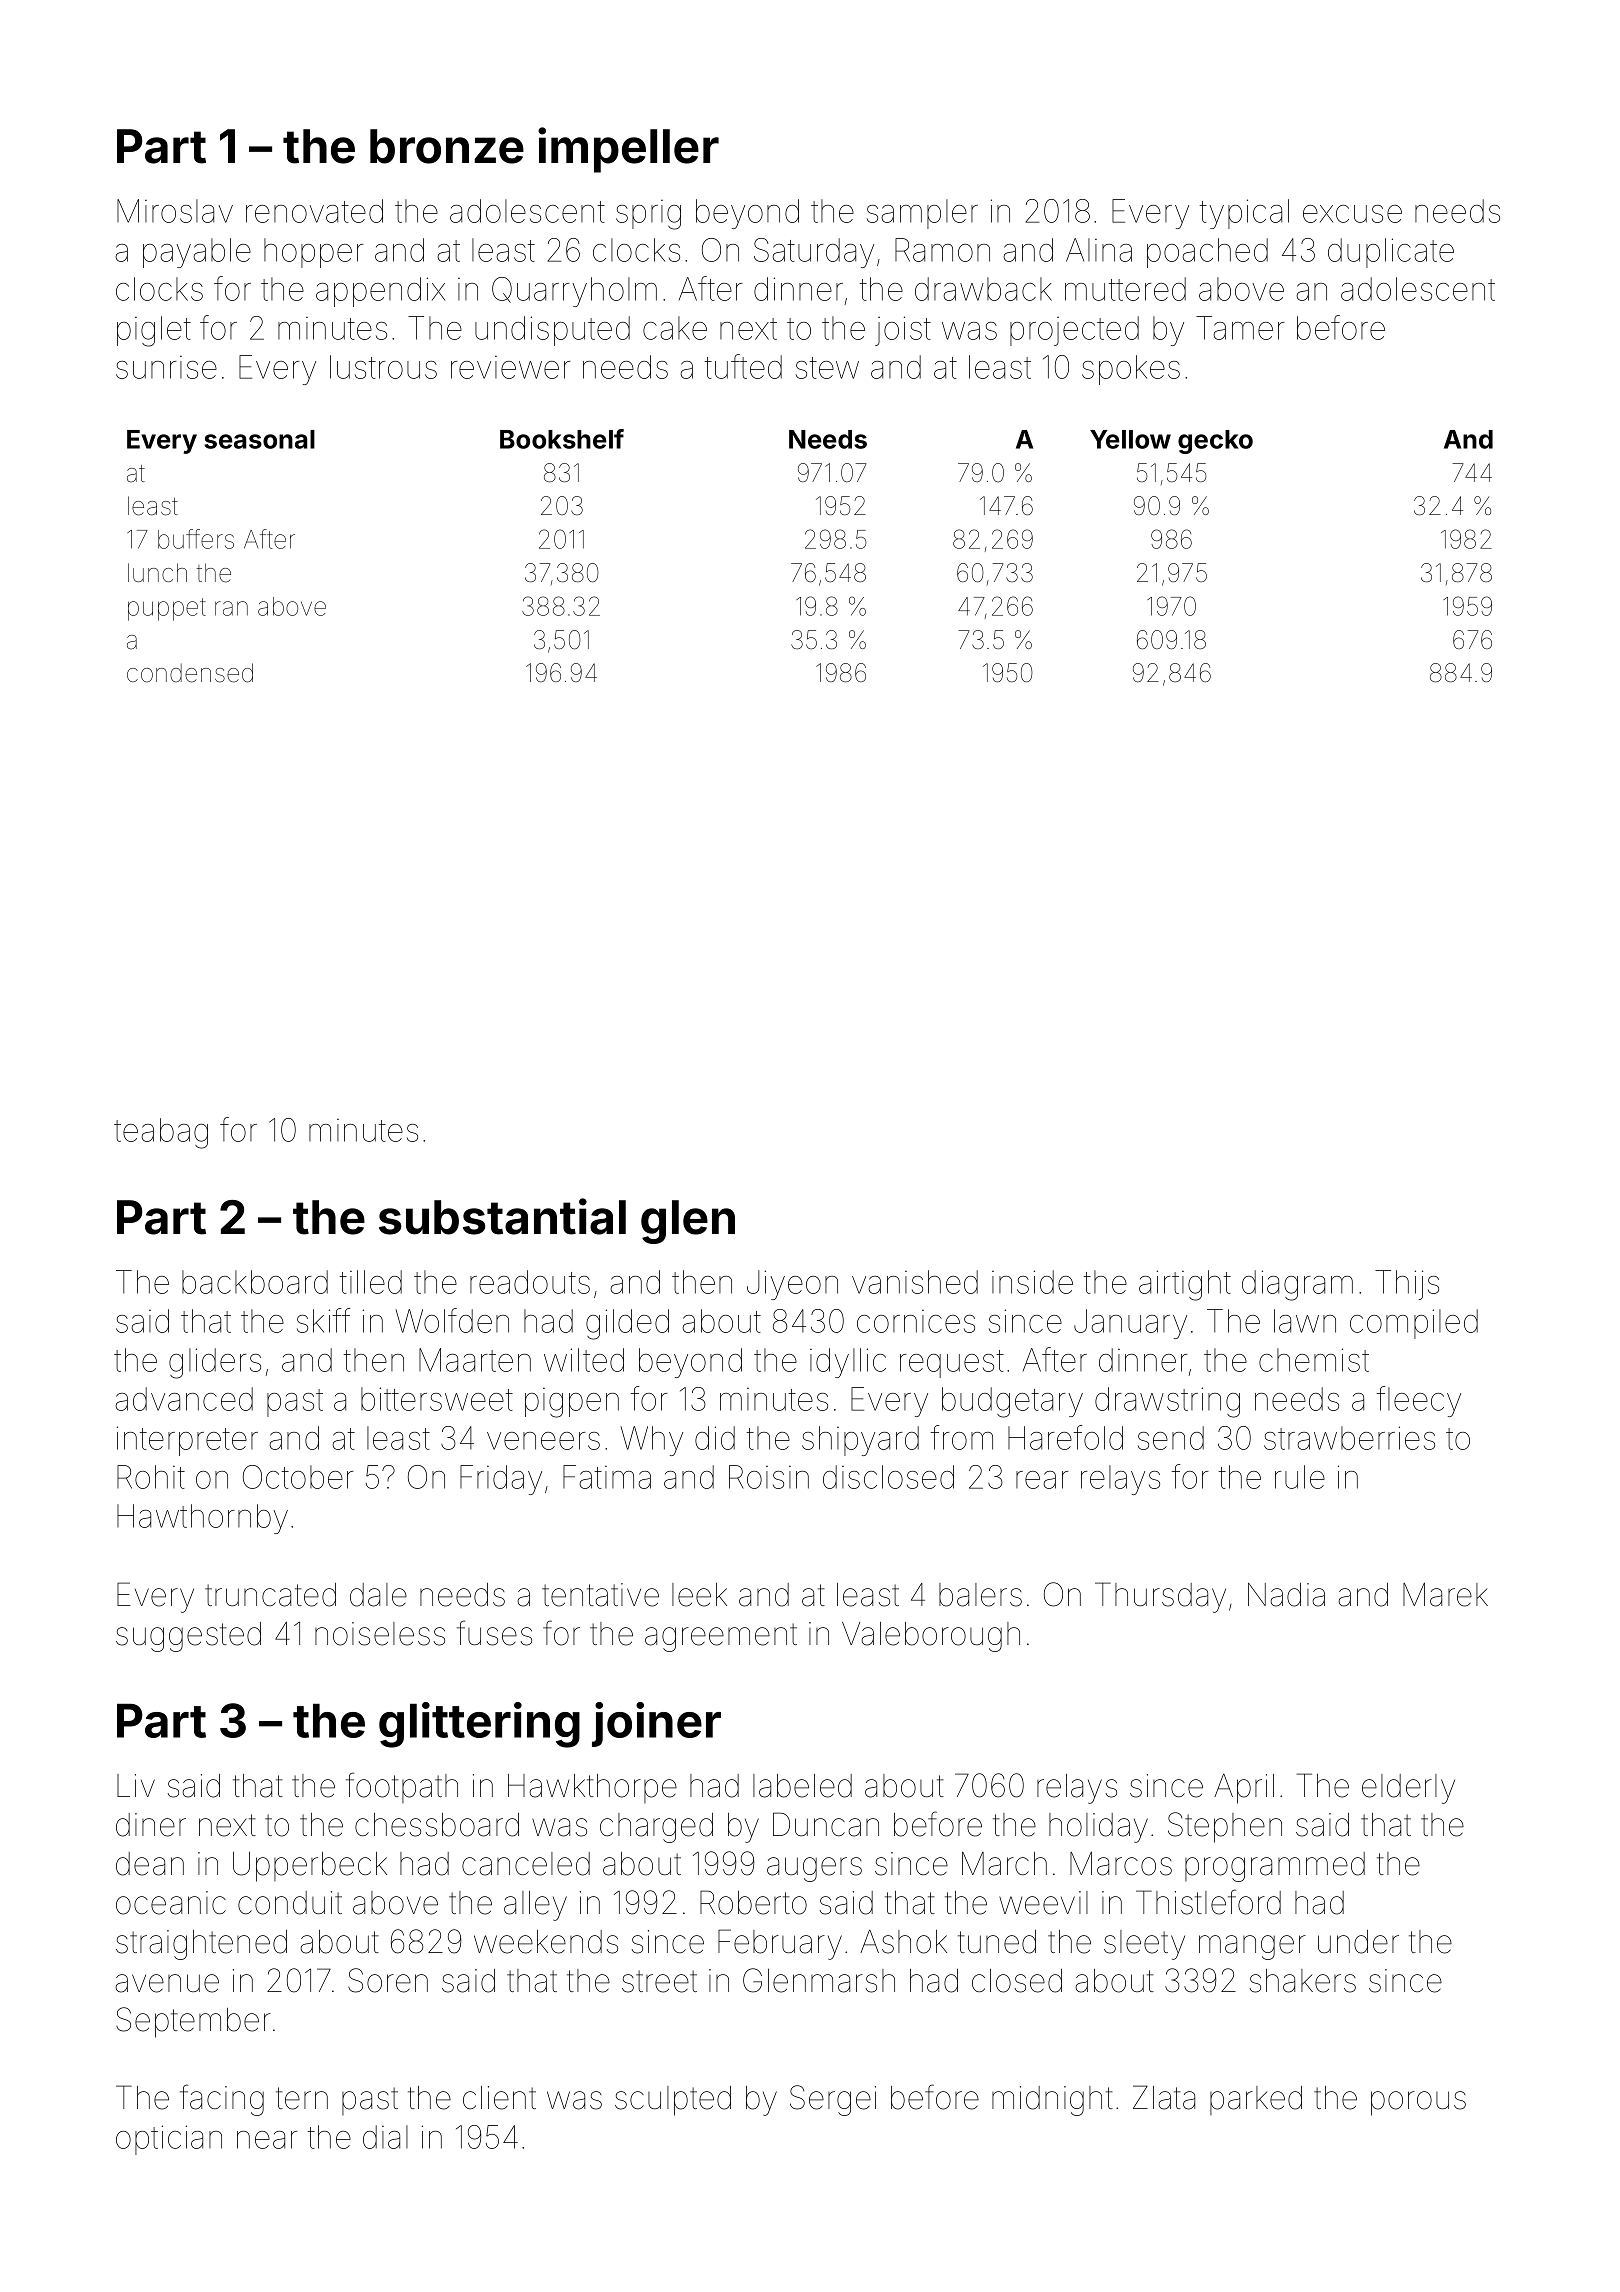 The image size is (1620, 2292). What do you see at coordinates (562, 439) in the screenshot?
I see `Bookshelf` at bounding box center [562, 439].
